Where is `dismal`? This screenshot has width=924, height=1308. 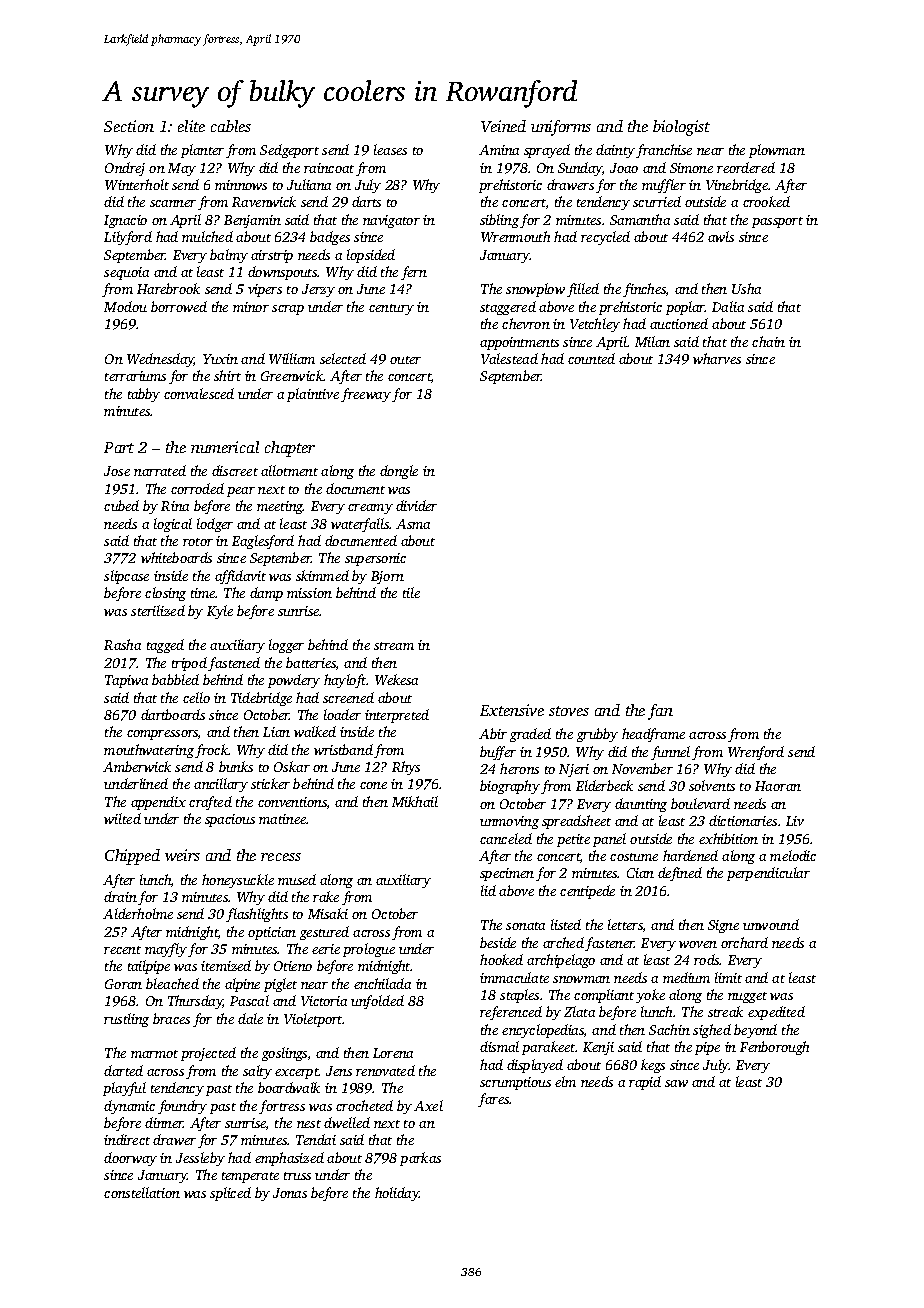
dismal is located at coordinates (499, 1046).
